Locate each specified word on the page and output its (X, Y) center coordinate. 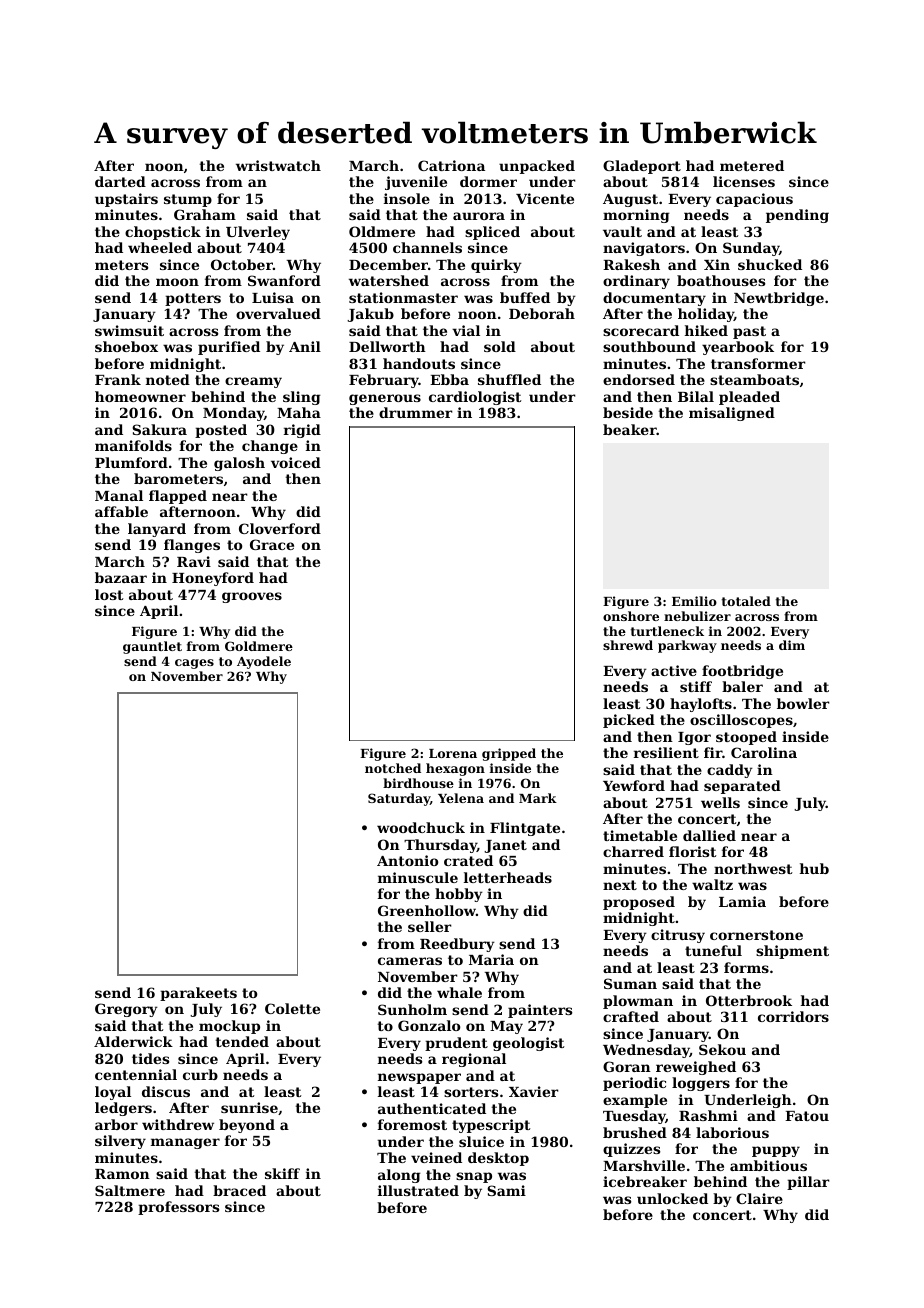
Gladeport (642, 167)
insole (407, 198)
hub (814, 868)
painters (540, 1011)
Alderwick (133, 1041)
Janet (505, 846)
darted (120, 181)
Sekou (722, 1049)
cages (194, 664)
